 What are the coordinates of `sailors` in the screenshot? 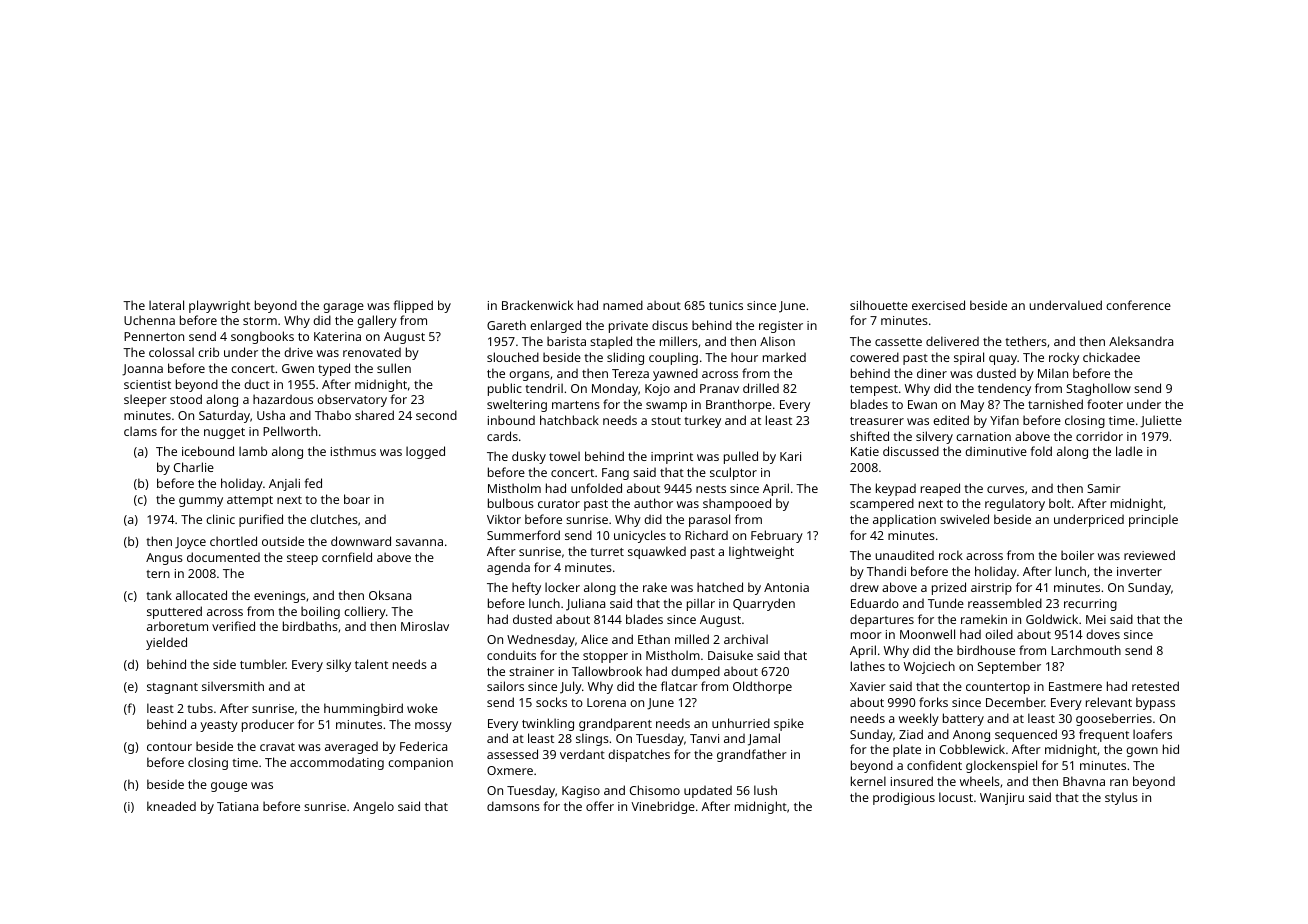 It's located at (505, 686).
